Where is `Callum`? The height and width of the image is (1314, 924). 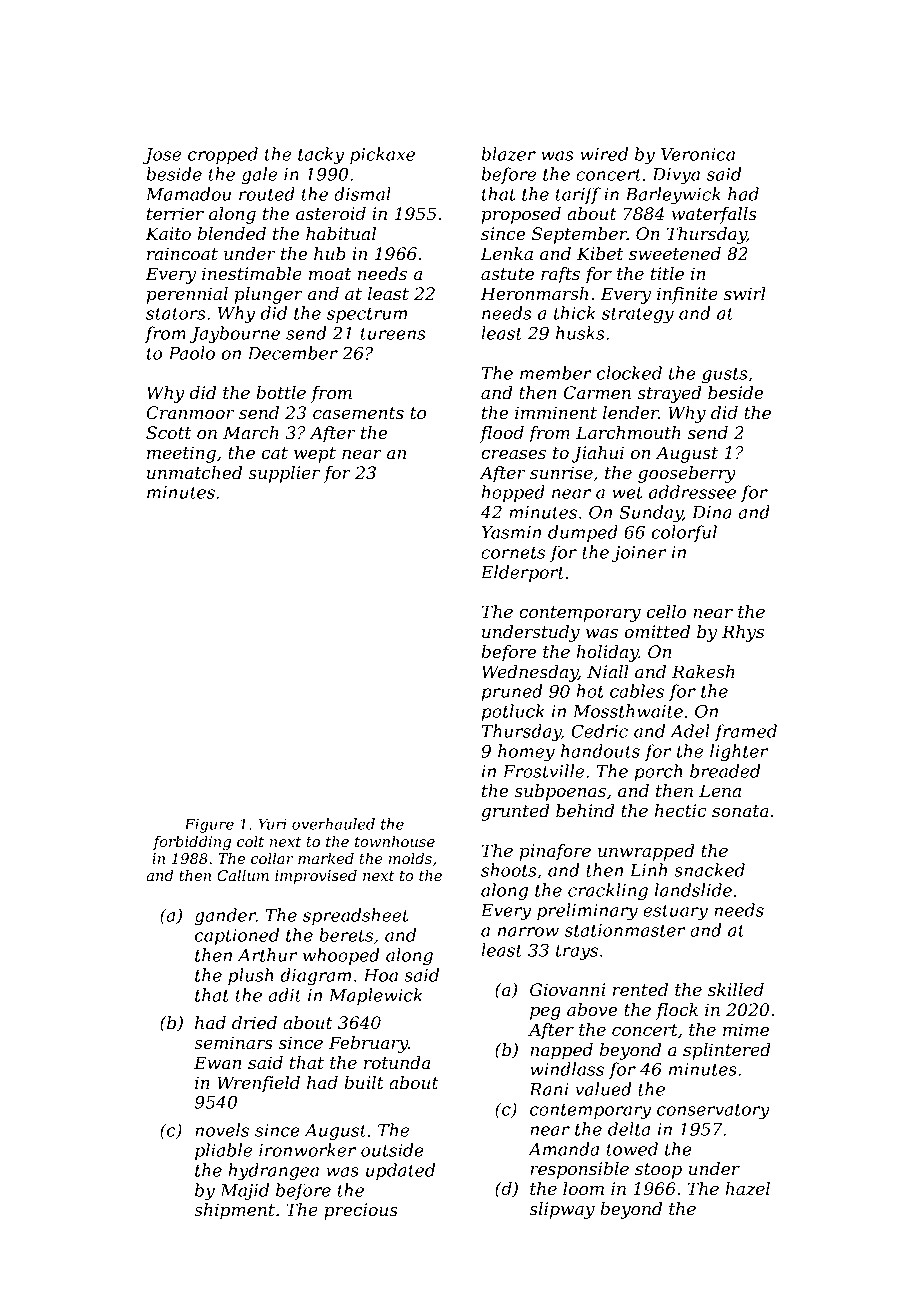
Callum is located at coordinates (243, 875).
